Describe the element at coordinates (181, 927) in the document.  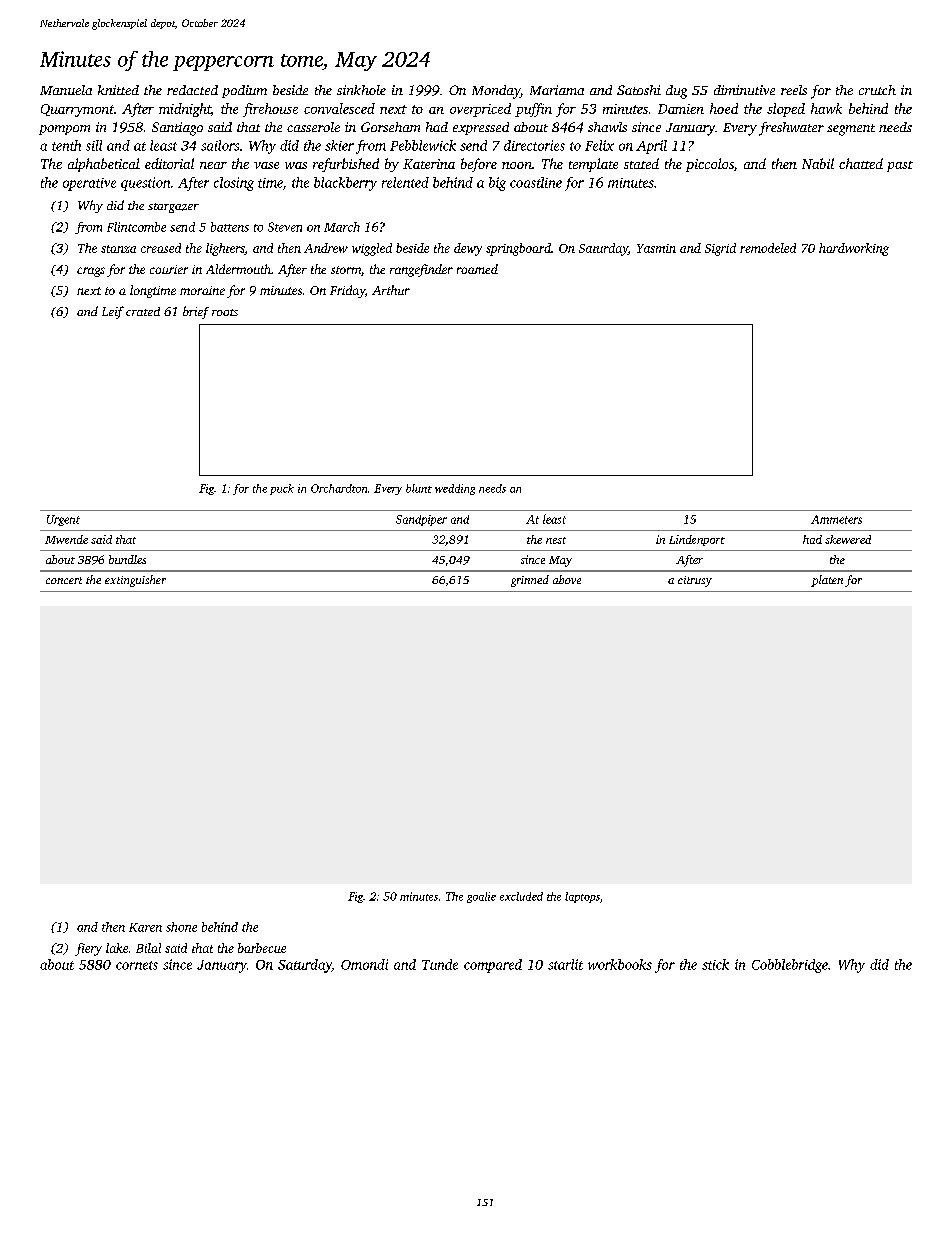
I see `shone` at that location.
